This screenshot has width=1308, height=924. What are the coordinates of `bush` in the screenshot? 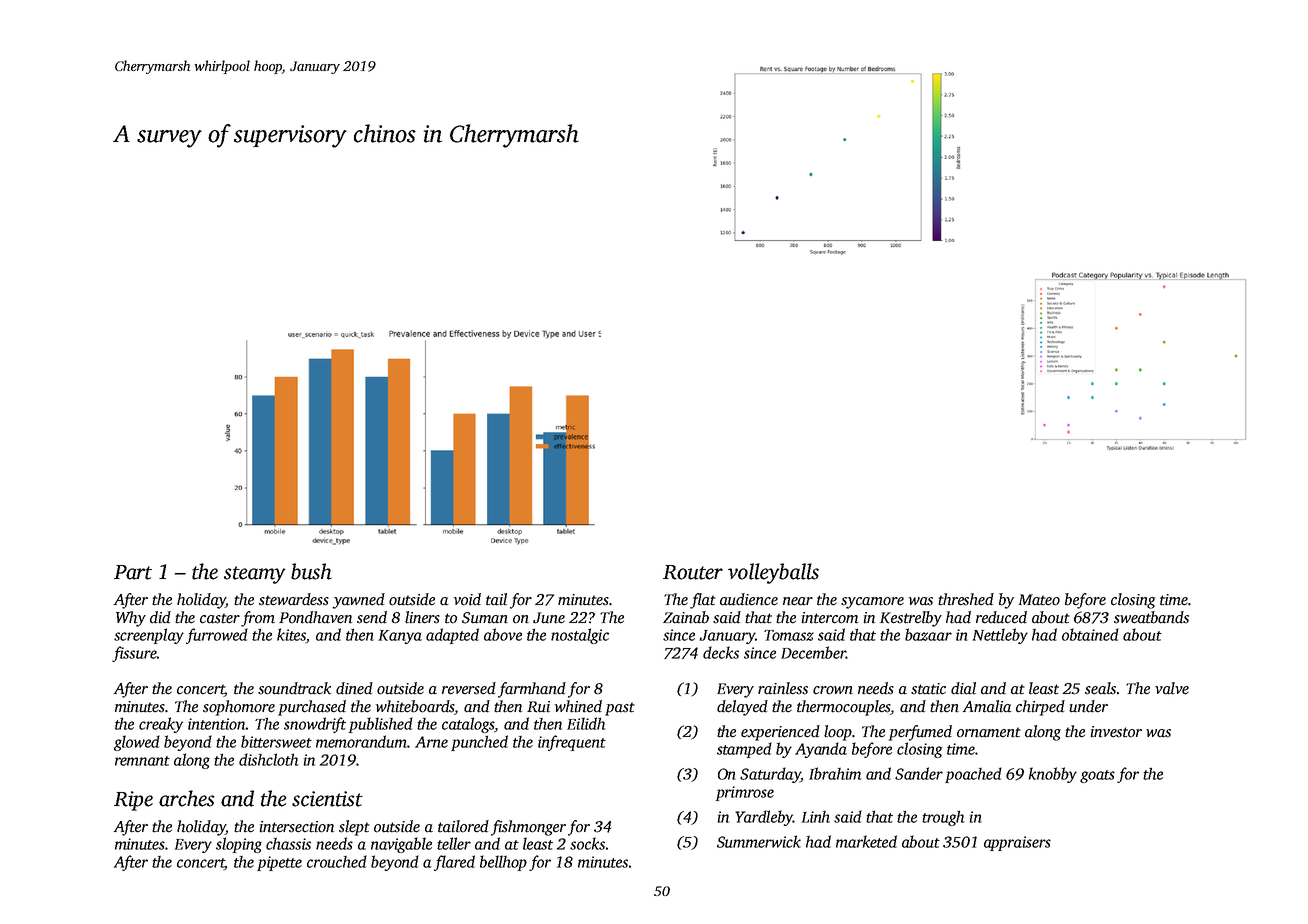 It's located at (311, 571).
